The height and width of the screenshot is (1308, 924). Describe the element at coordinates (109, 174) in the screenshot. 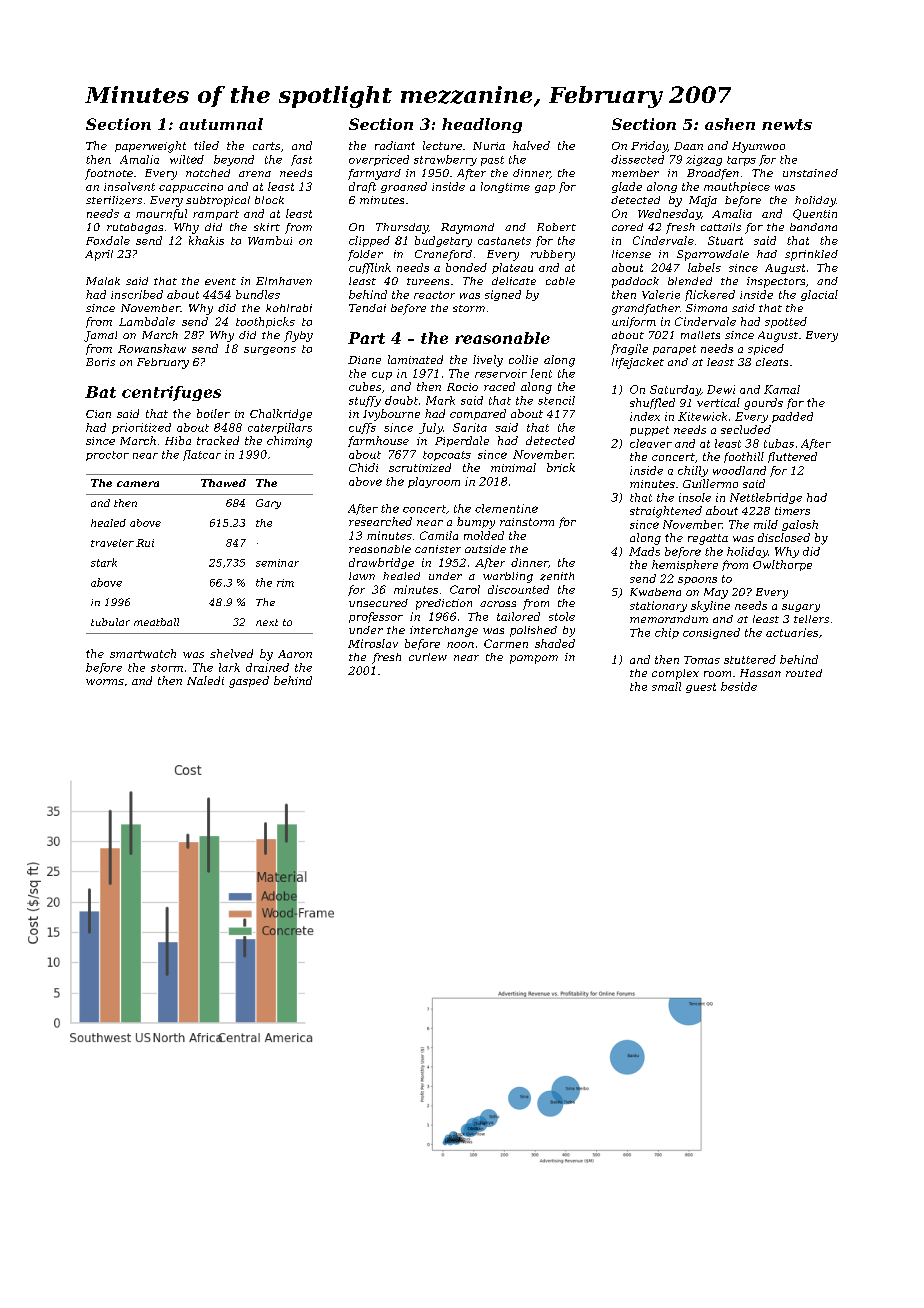

I see `footnote` at that location.
